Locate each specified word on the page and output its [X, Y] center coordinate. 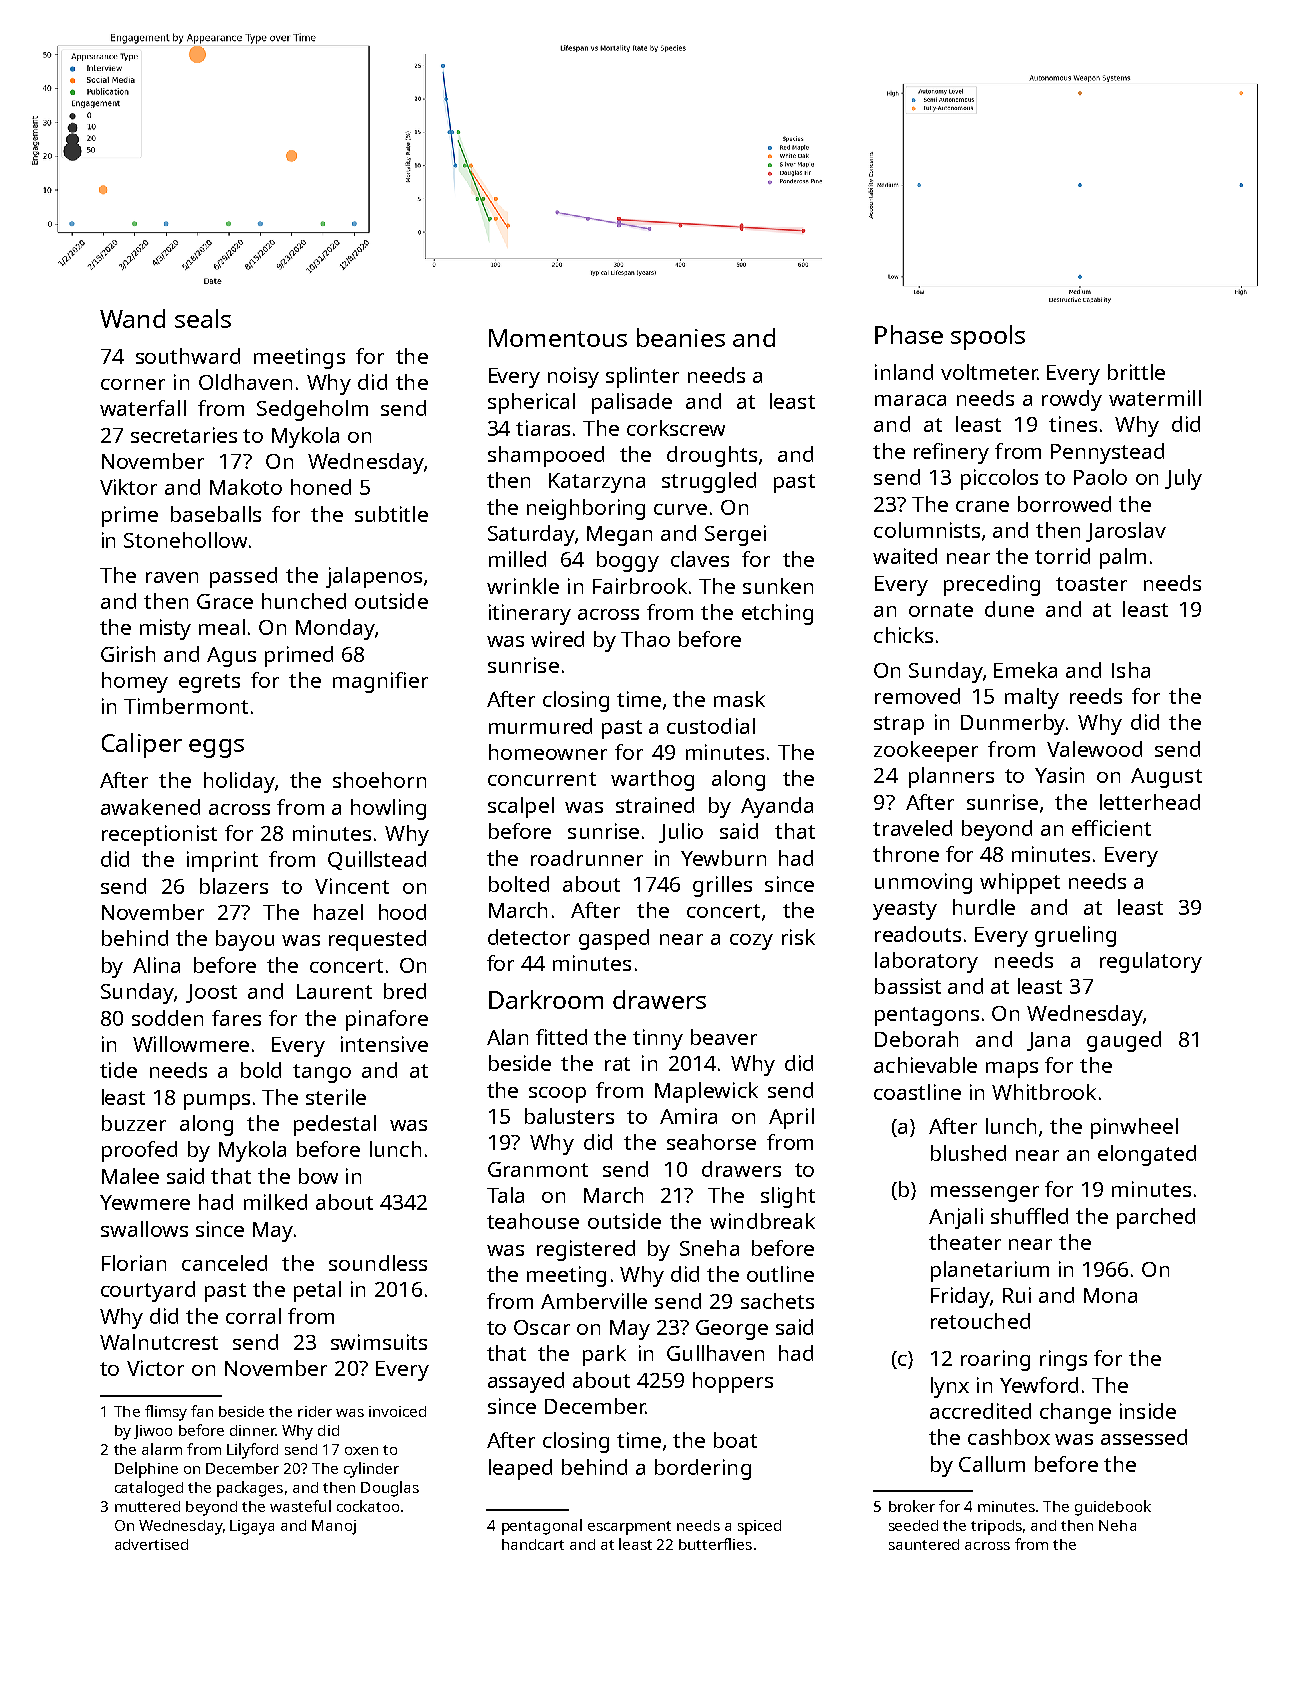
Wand [132, 318]
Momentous [558, 338]
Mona [1110, 1295]
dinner [252, 1430]
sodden [167, 1018]
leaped [520, 1469]
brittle [1136, 372]
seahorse [711, 1142]
